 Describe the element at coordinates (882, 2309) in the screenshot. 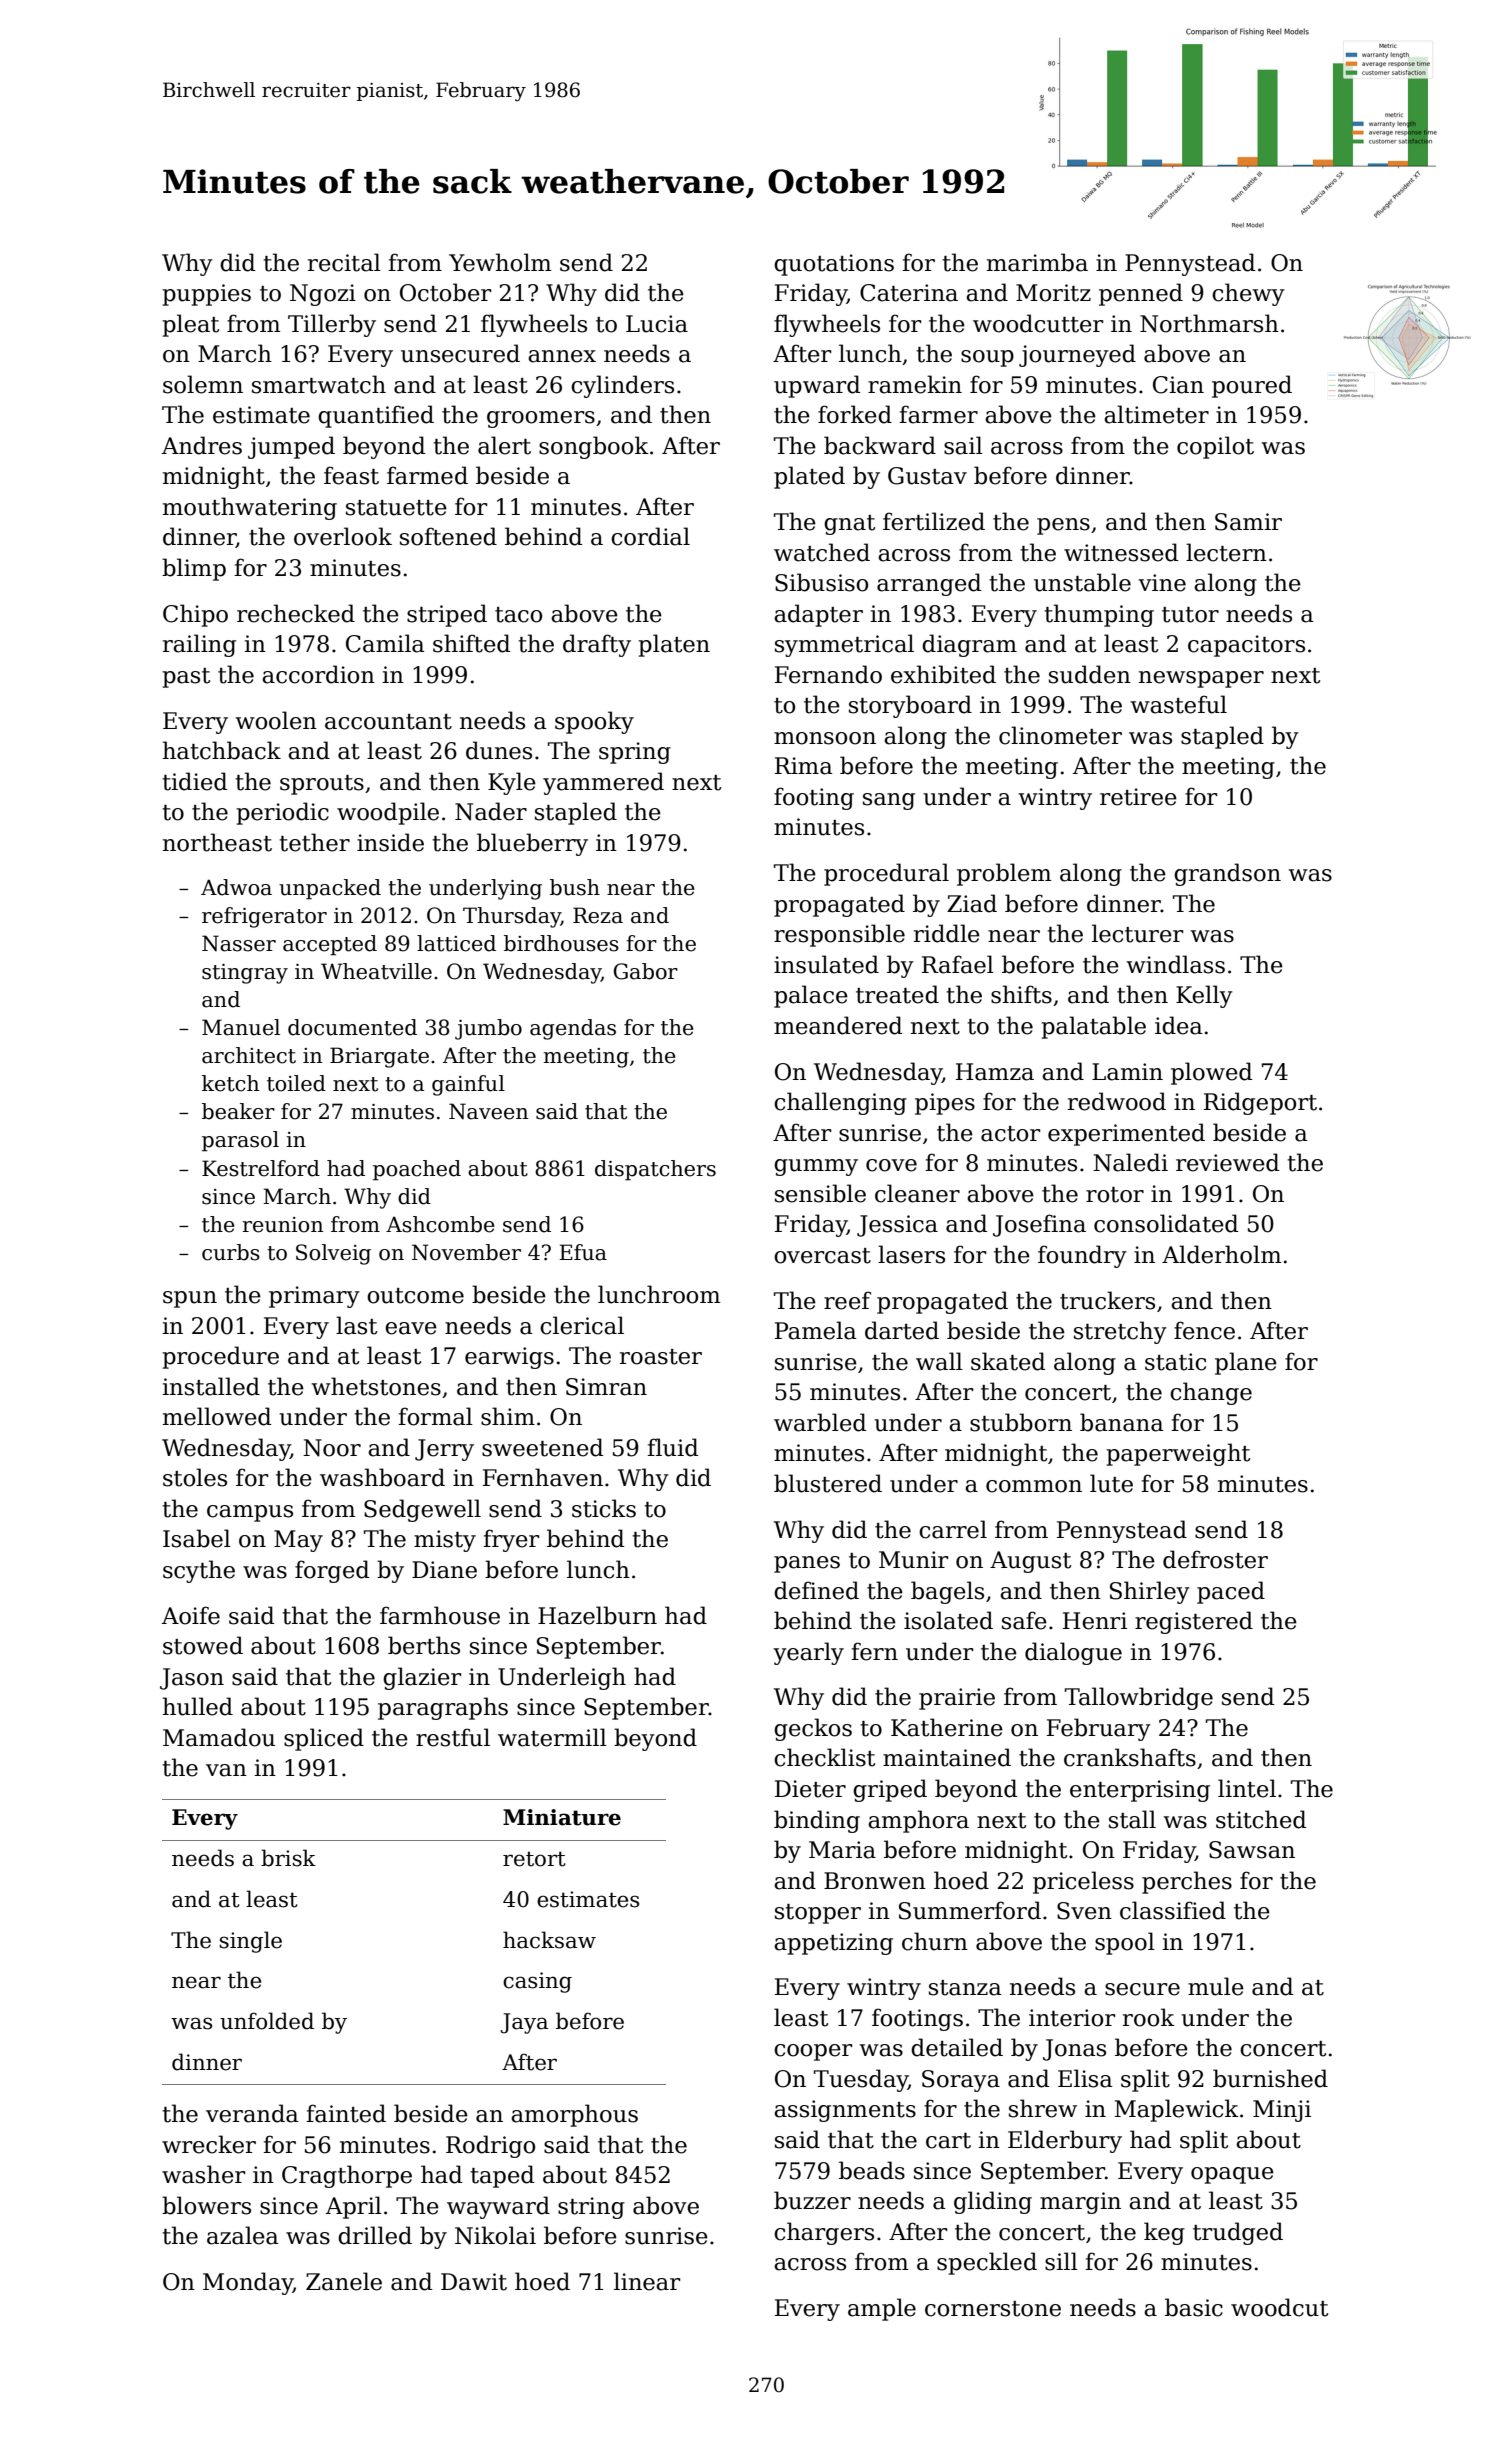

I see `ample` at that location.
